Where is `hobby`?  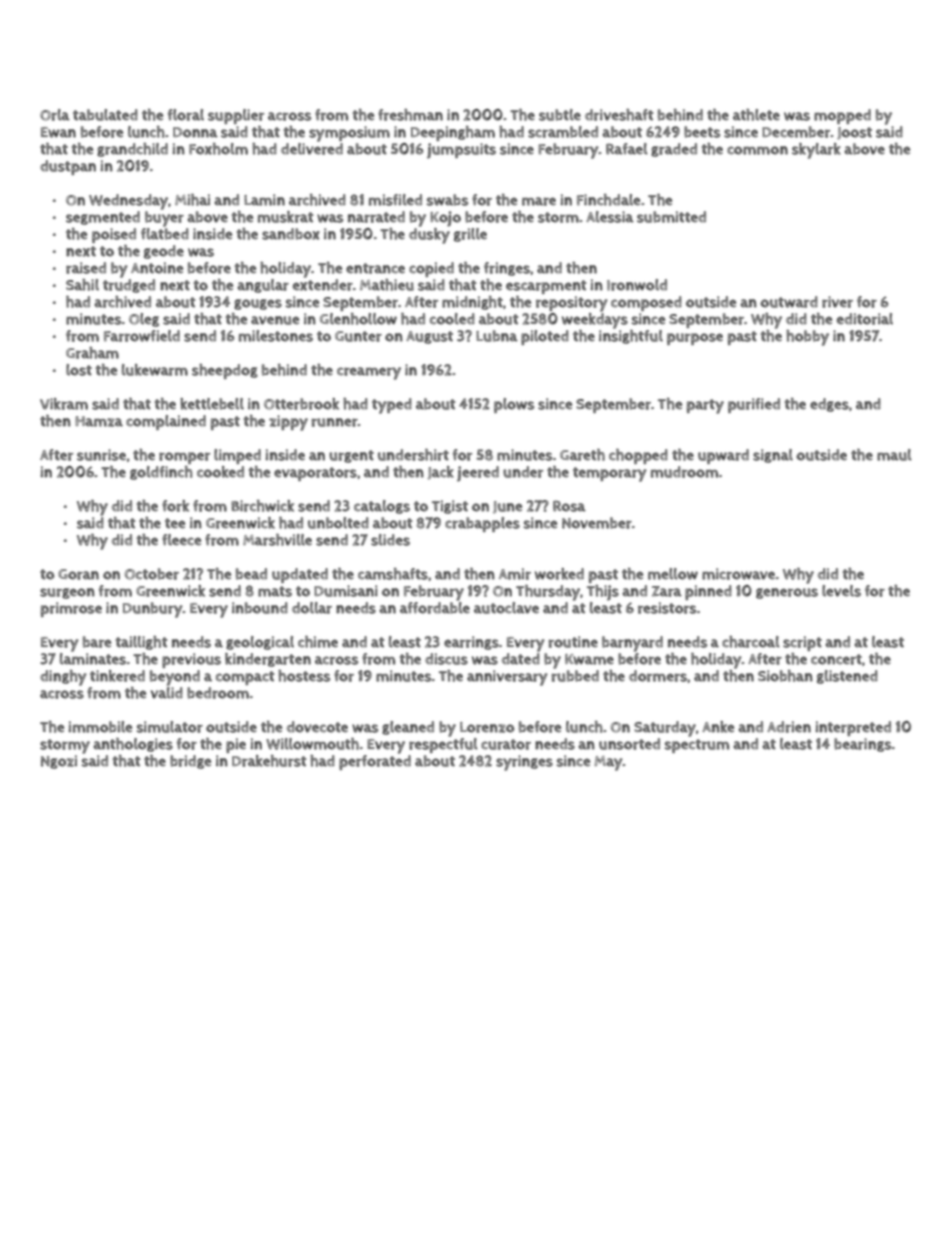 hobby is located at coordinates (807, 338).
